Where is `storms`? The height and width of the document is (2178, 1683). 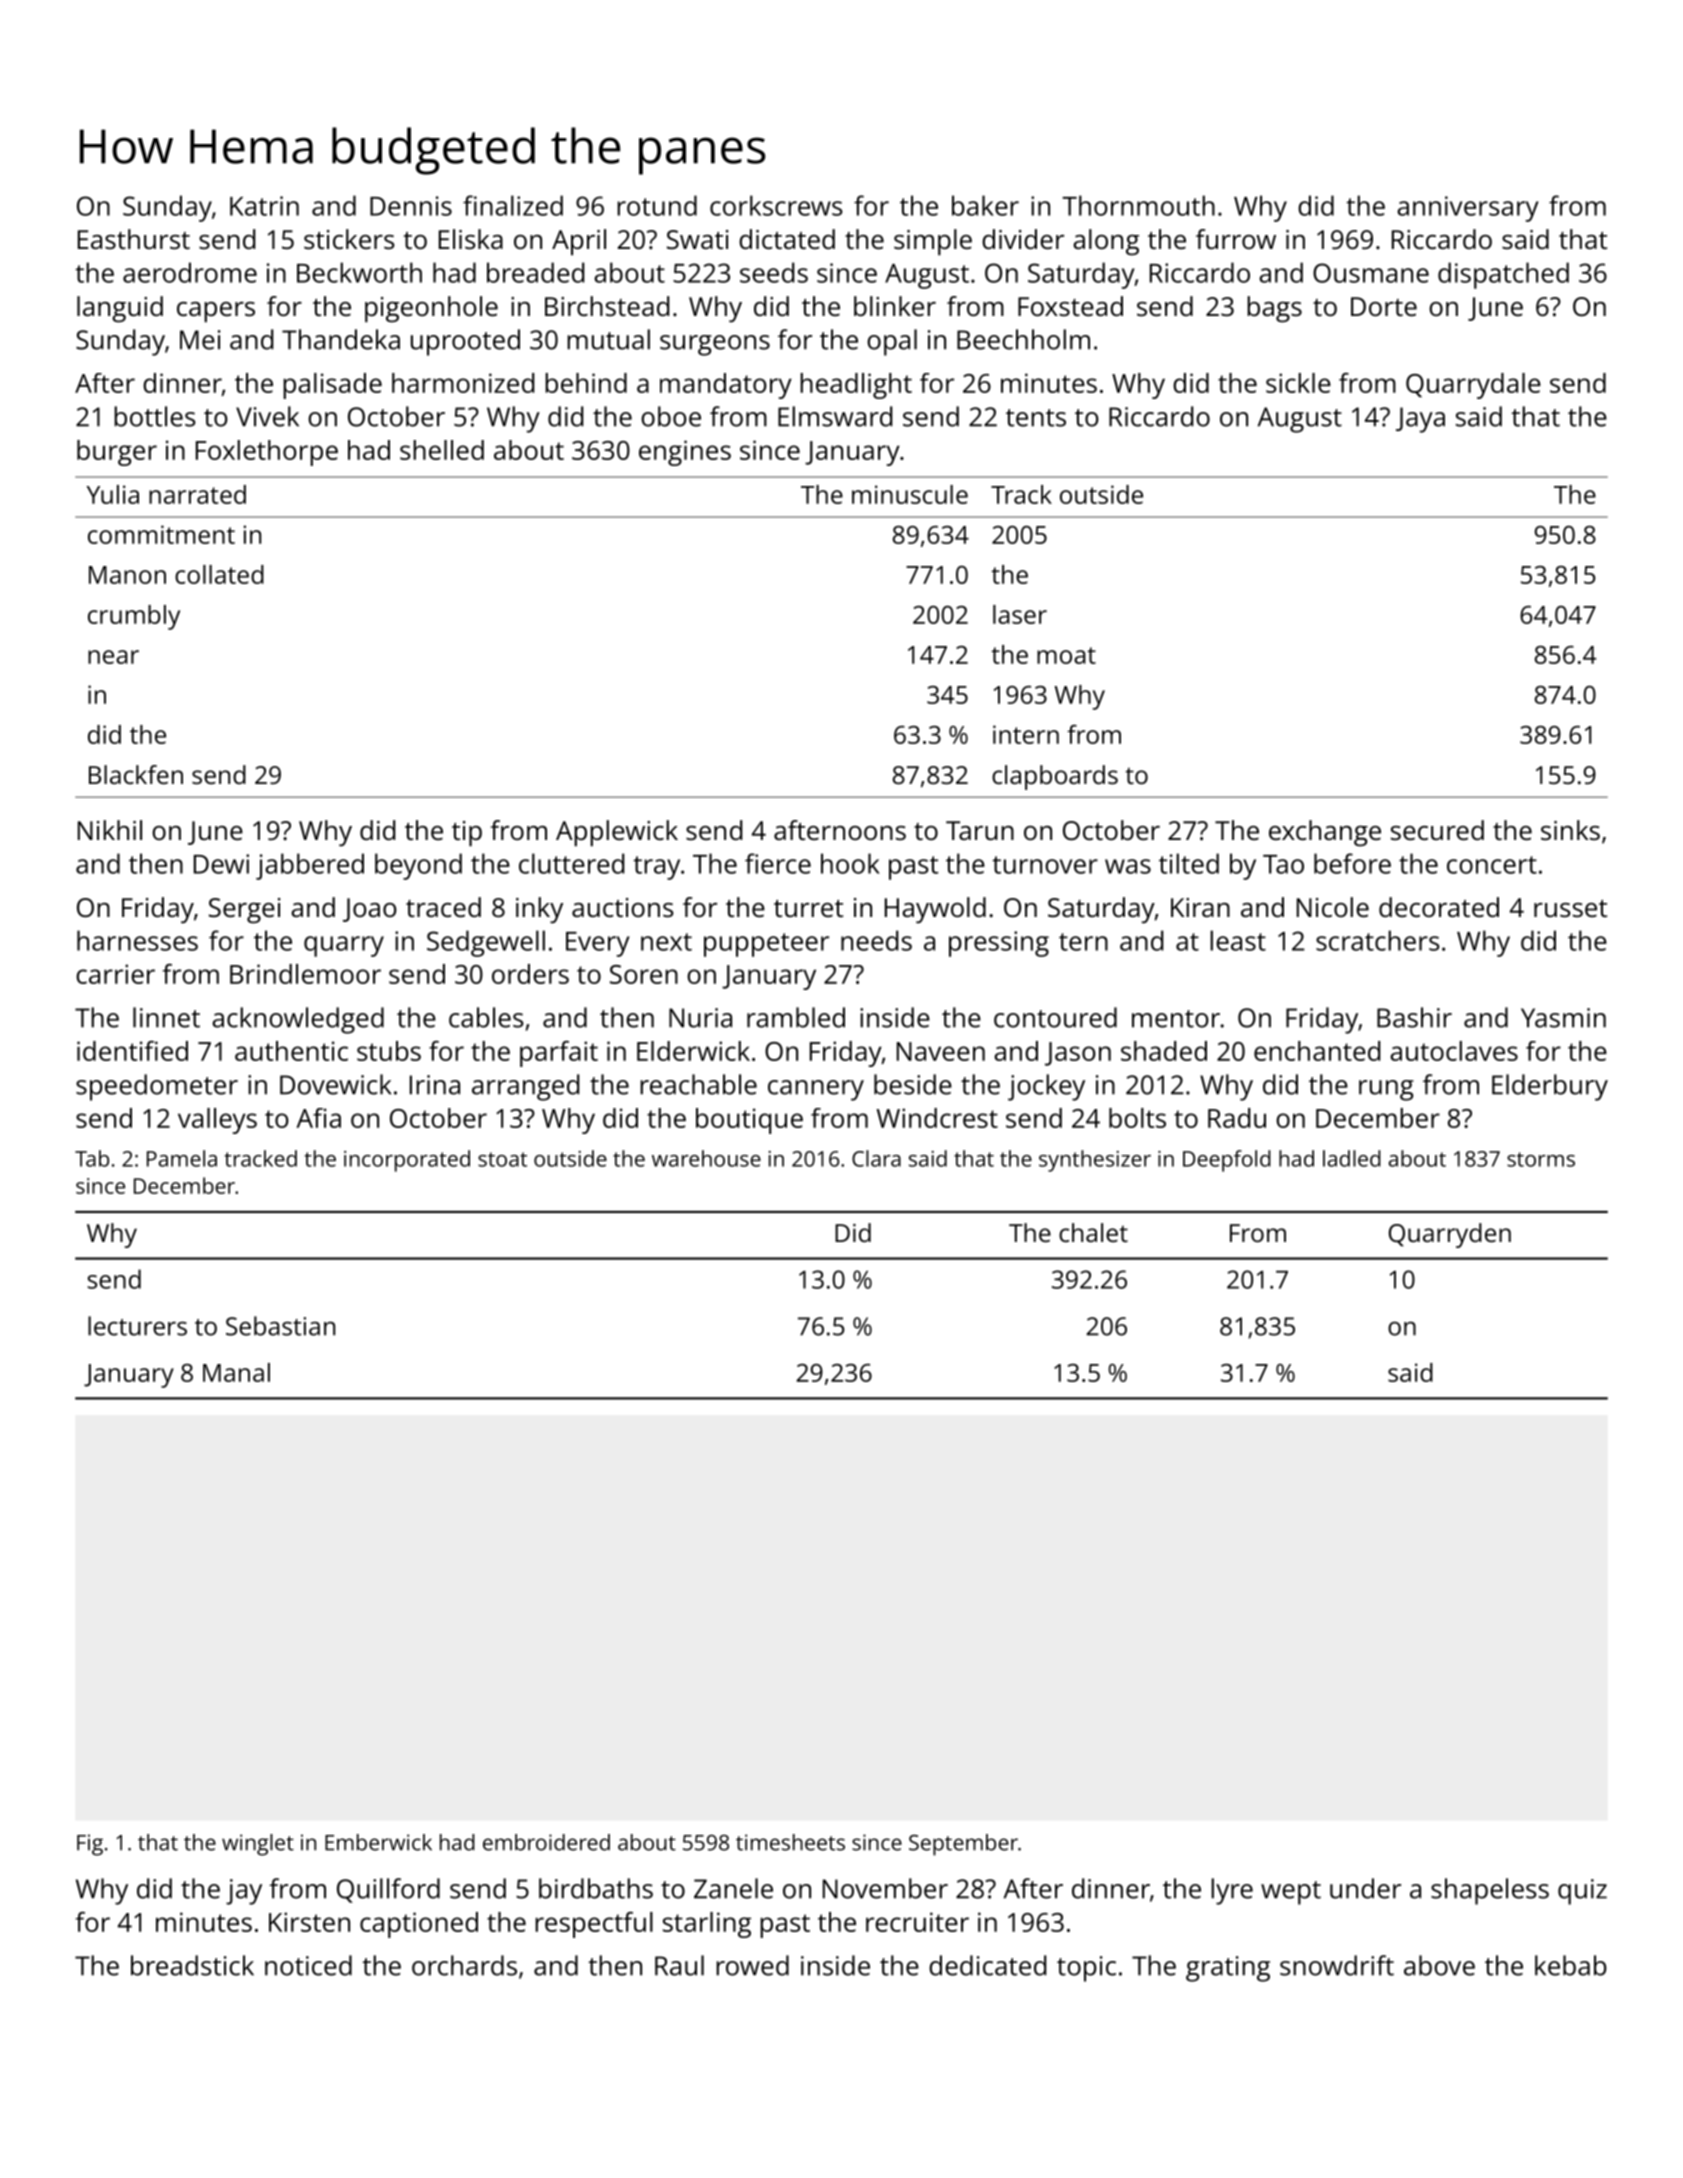
storms is located at coordinates (1541, 1159).
